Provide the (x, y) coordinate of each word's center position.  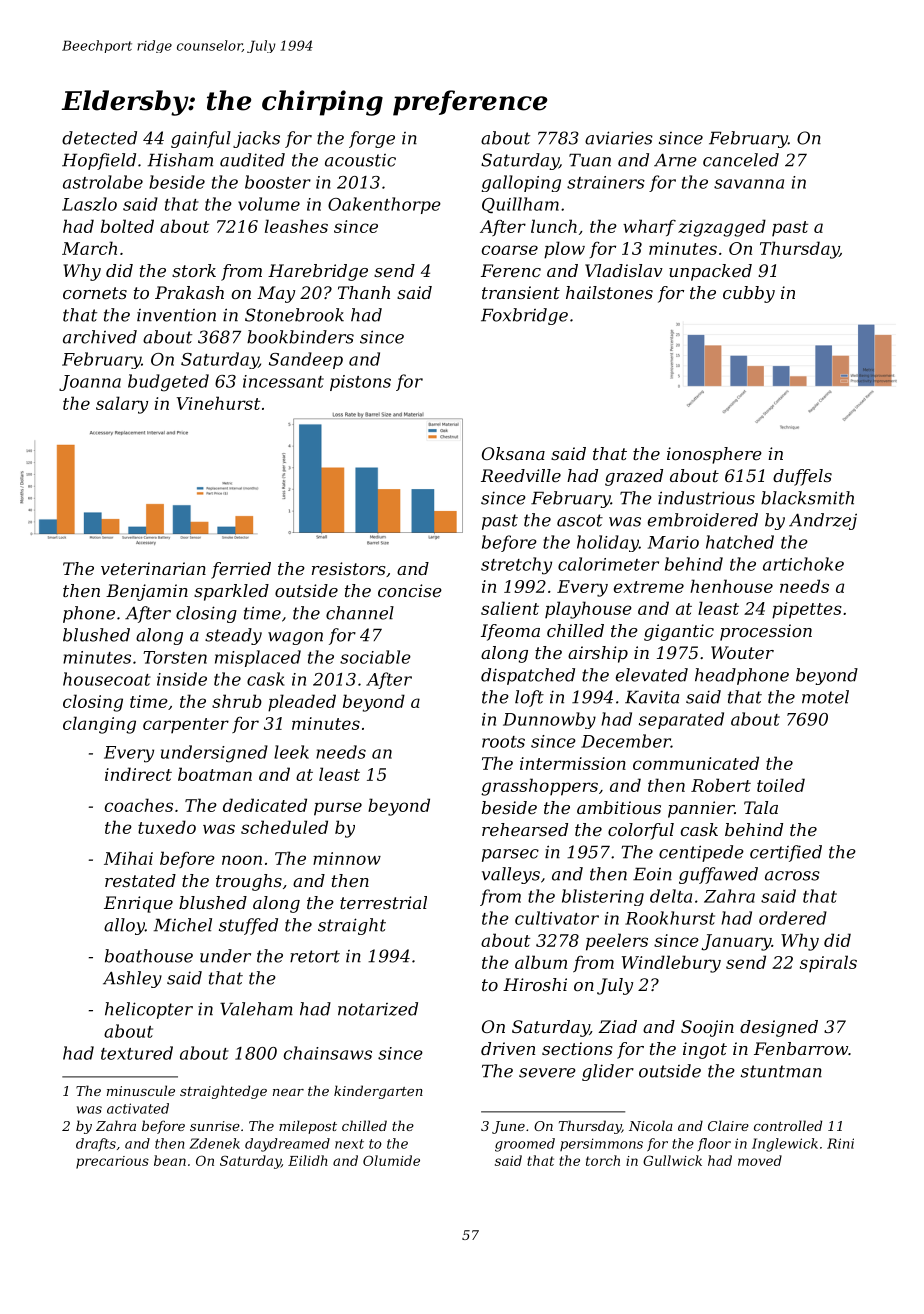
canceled (741, 160)
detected (99, 138)
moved (760, 1160)
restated (140, 880)
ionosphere (714, 455)
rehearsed (525, 829)
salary (122, 405)
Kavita (652, 697)
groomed (525, 1145)
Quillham (520, 205)
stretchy (516, 566)
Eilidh (308, 1160)
